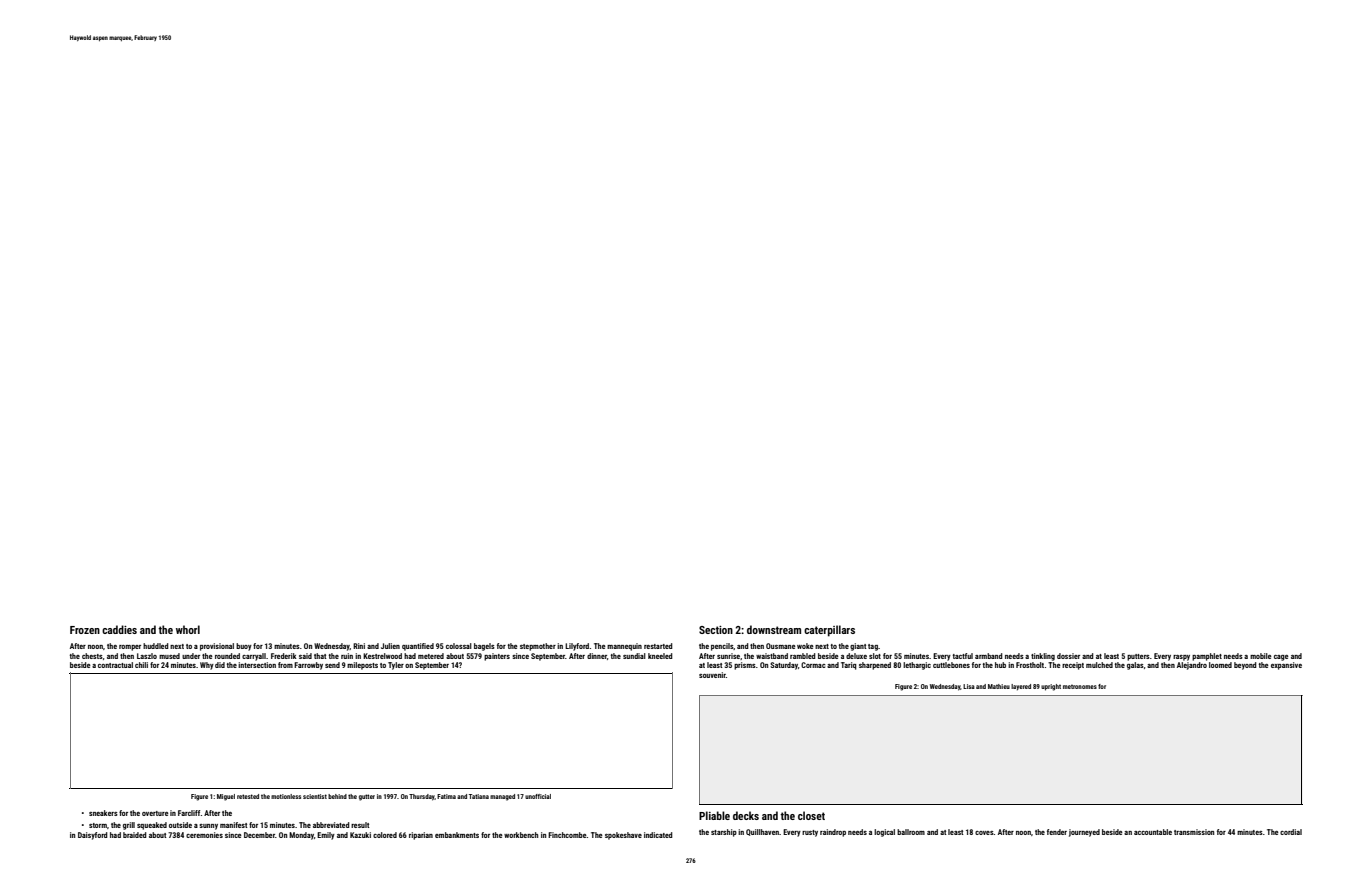  I want to click on armband, so click(989, 656).
